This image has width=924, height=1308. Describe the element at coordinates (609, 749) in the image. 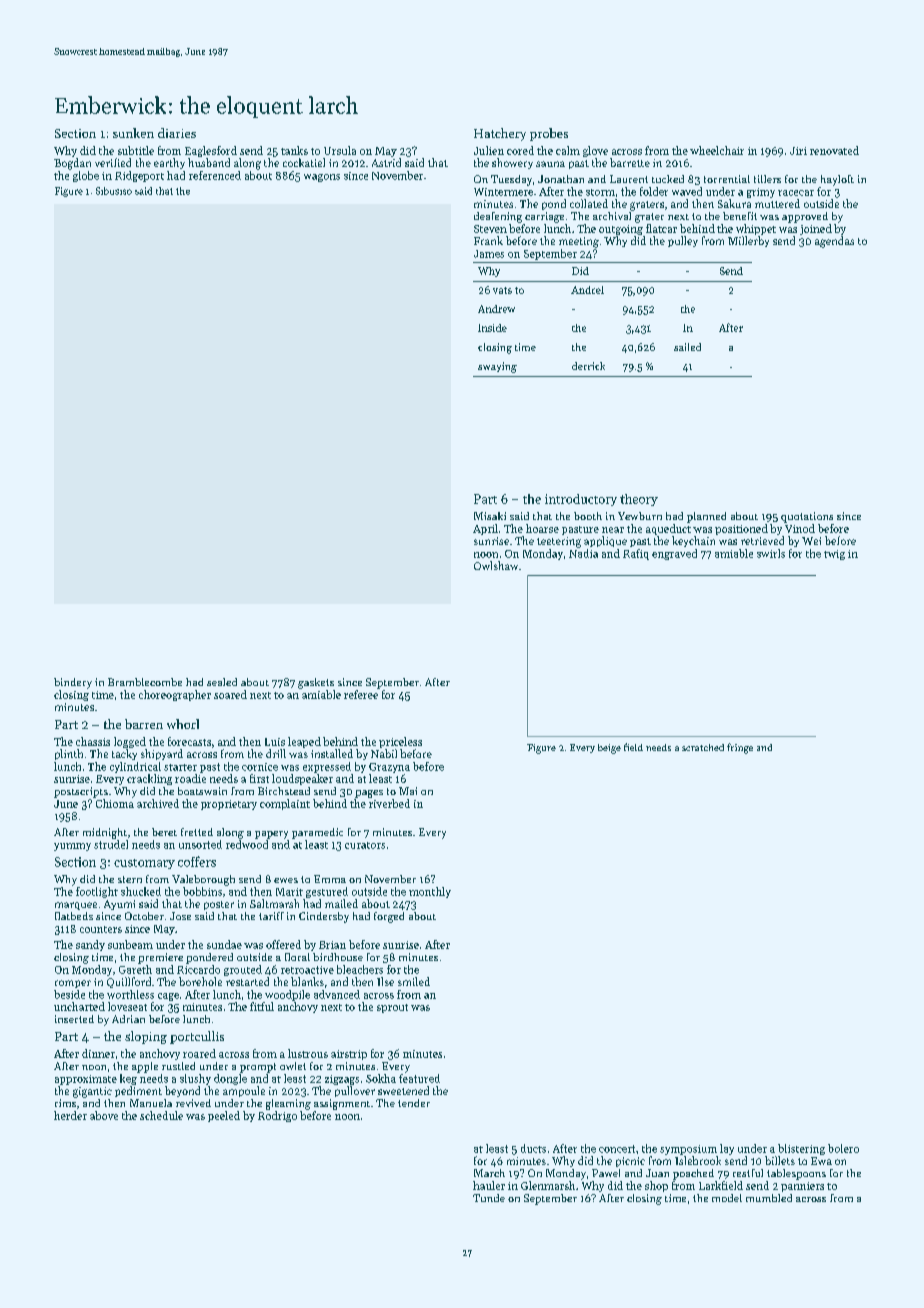

I see `beige` at that location.
